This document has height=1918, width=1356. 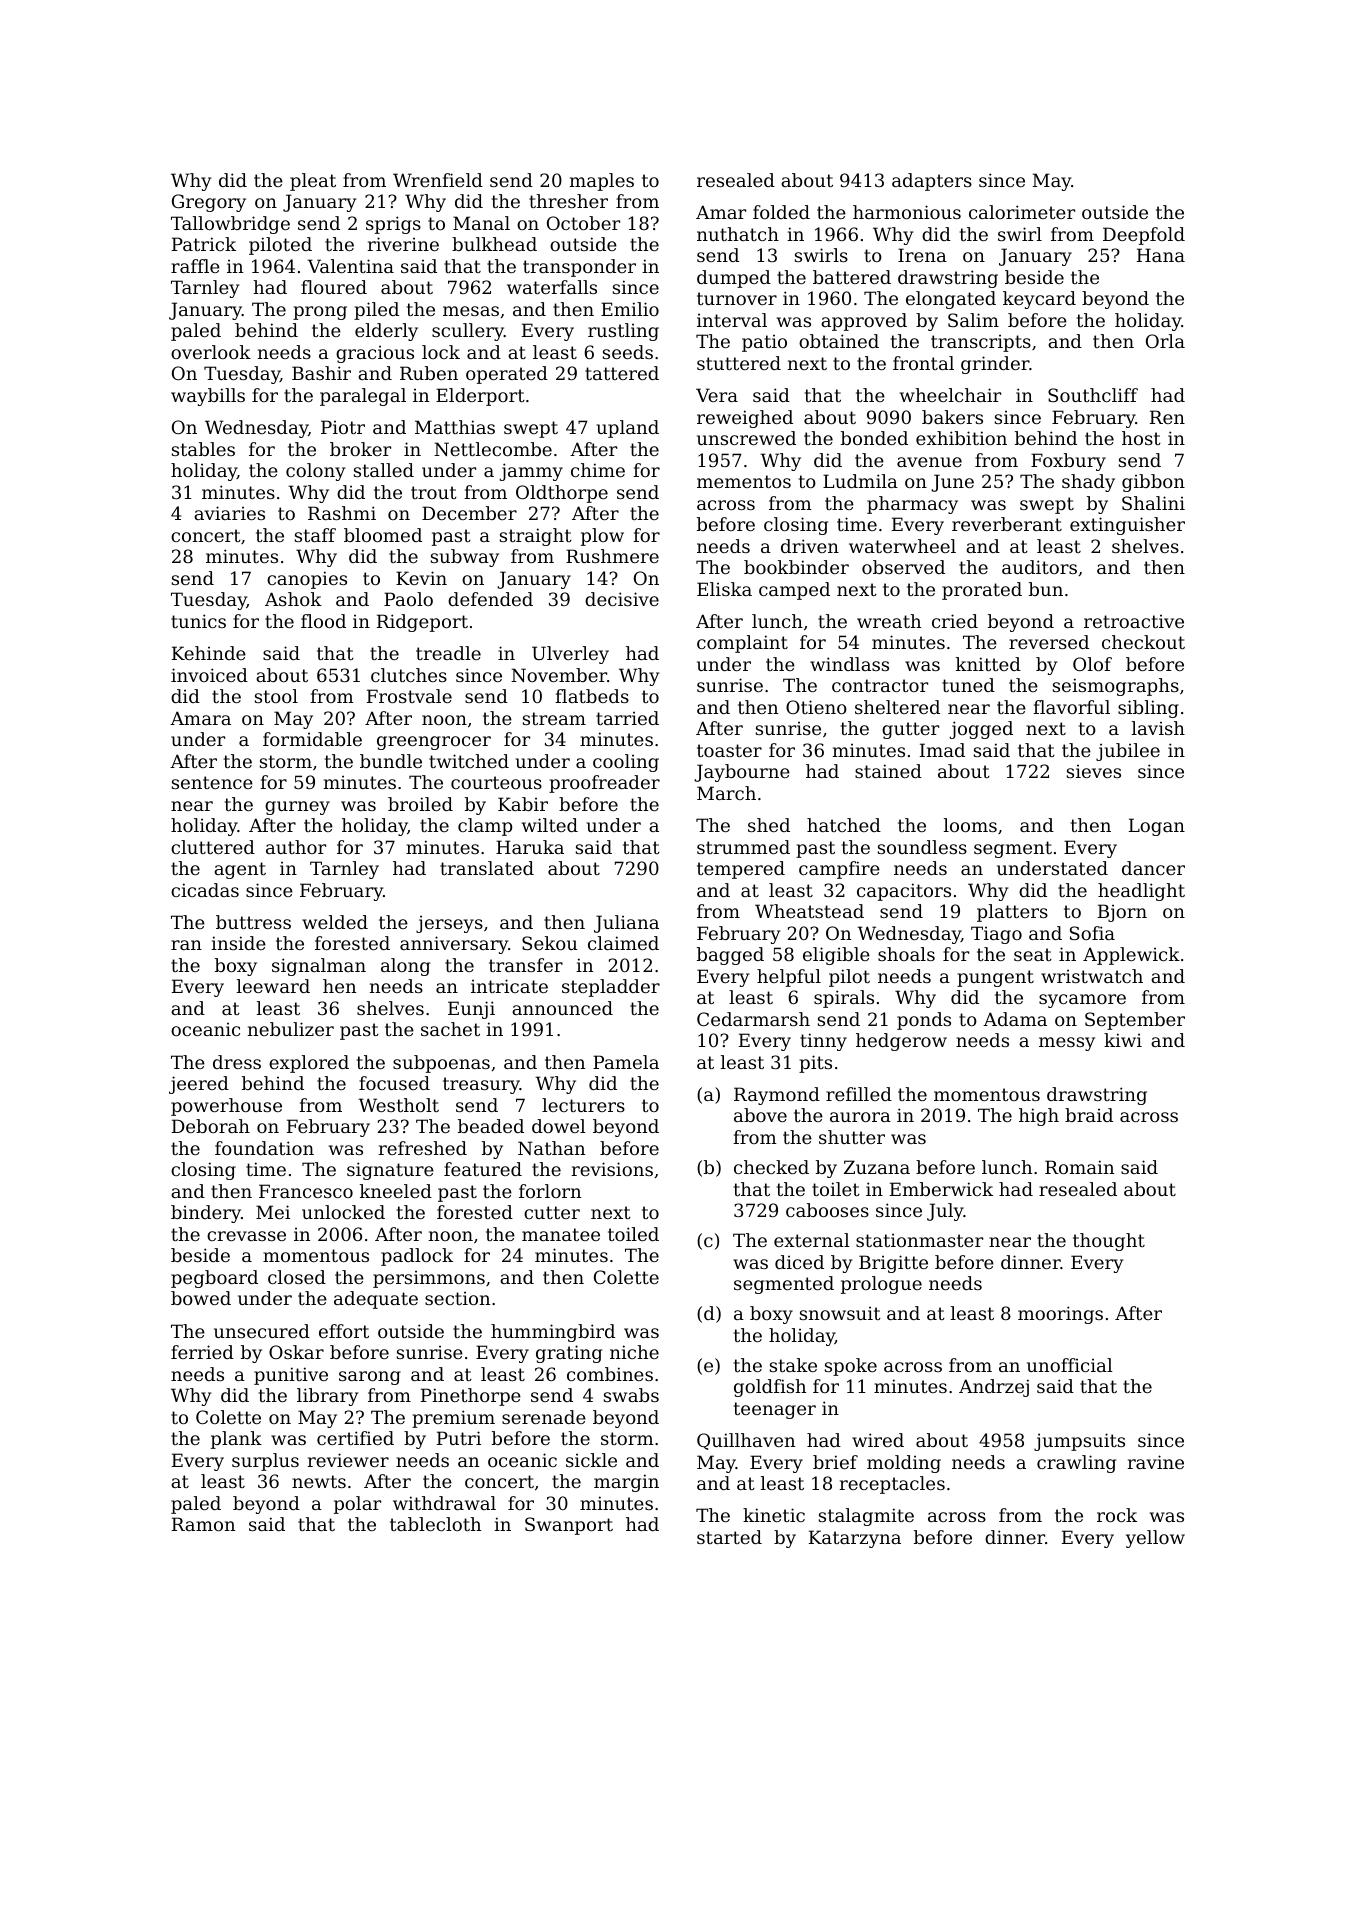 What do you see at coordinates (904, 892) in the document?
I see `capacitors` at bounding box center [904, 892].
